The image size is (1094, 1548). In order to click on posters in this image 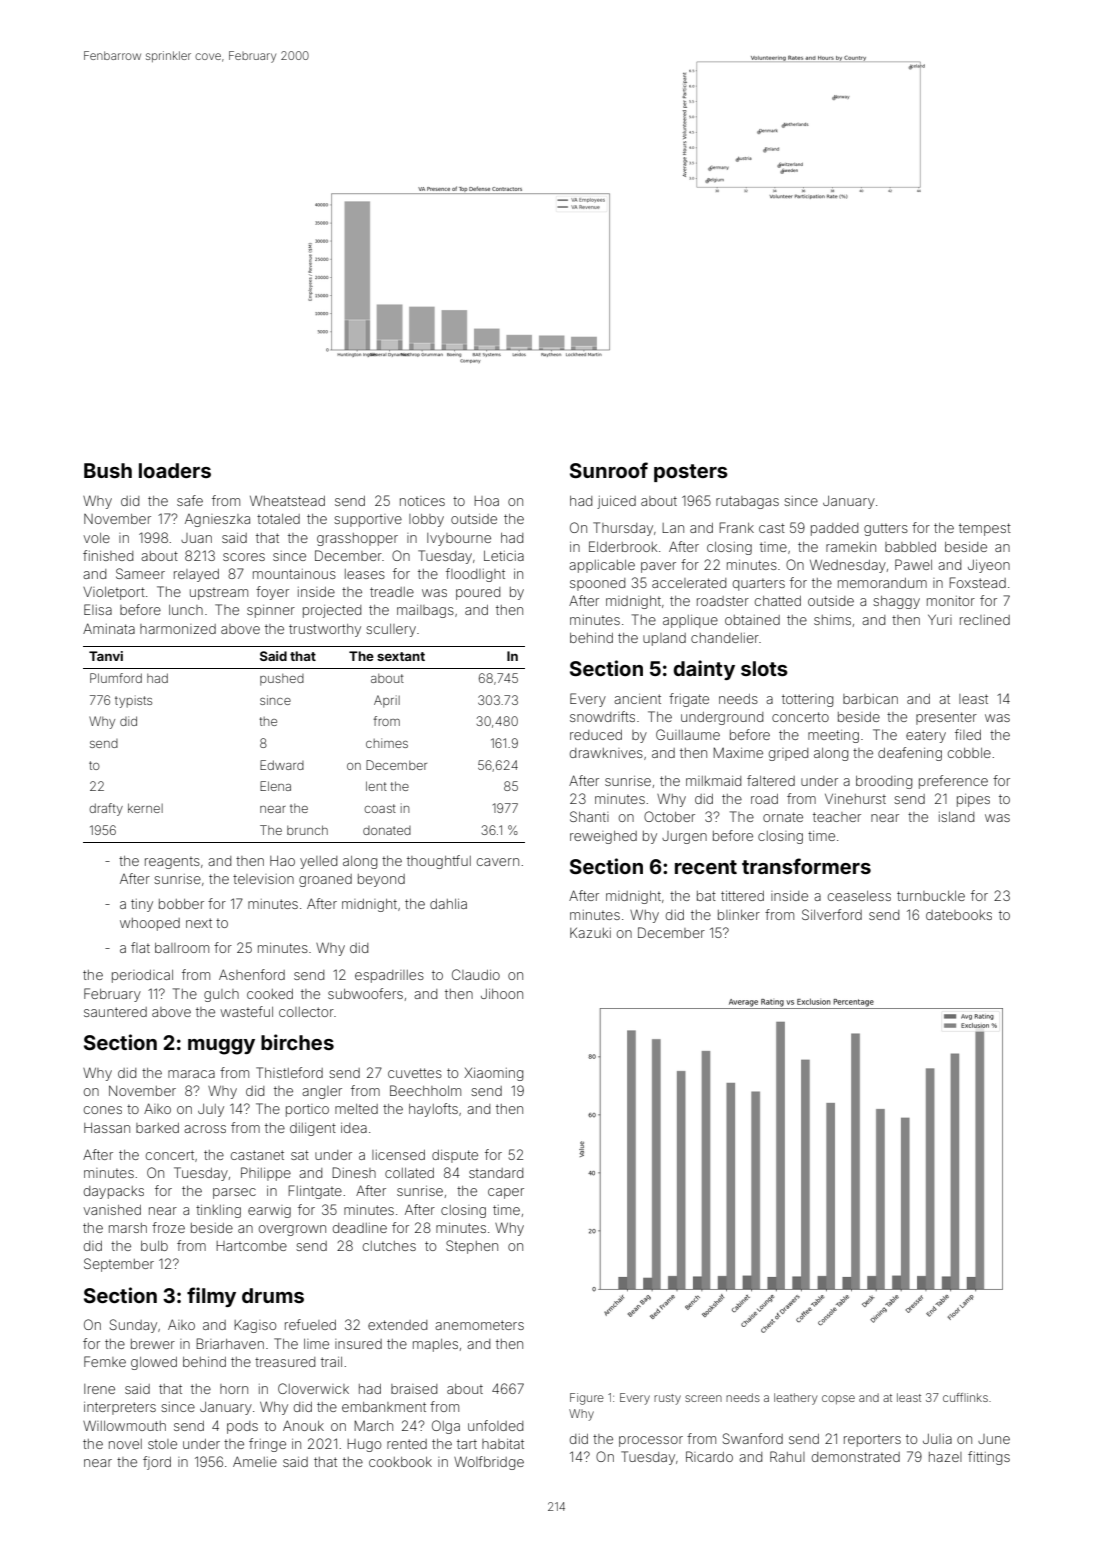, I will do `click(691, 473)`.
